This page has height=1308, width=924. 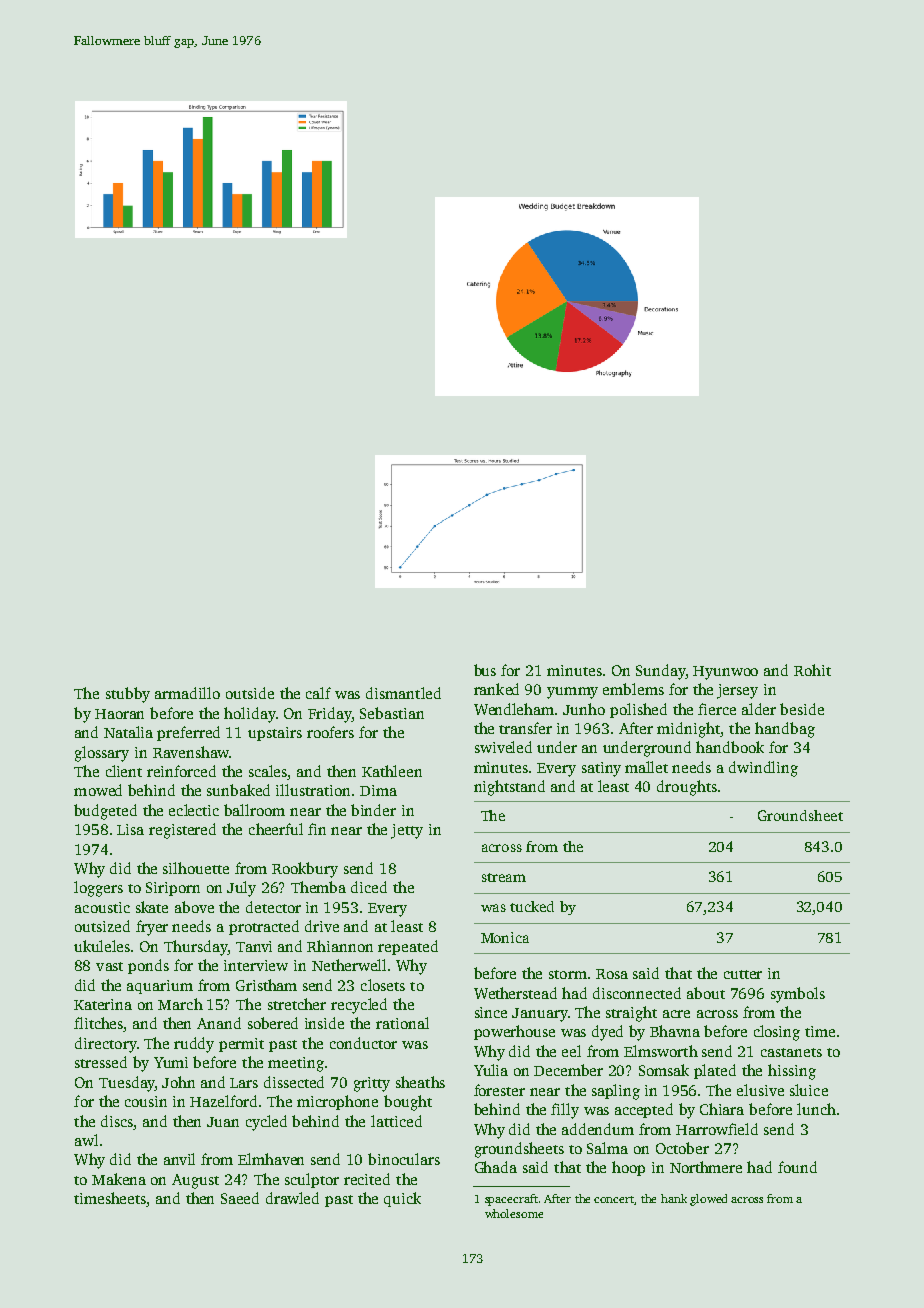 What do you see at coordinates (392, 713) in the page?
I see `Sebastian` at bounding box center [392, 713].
